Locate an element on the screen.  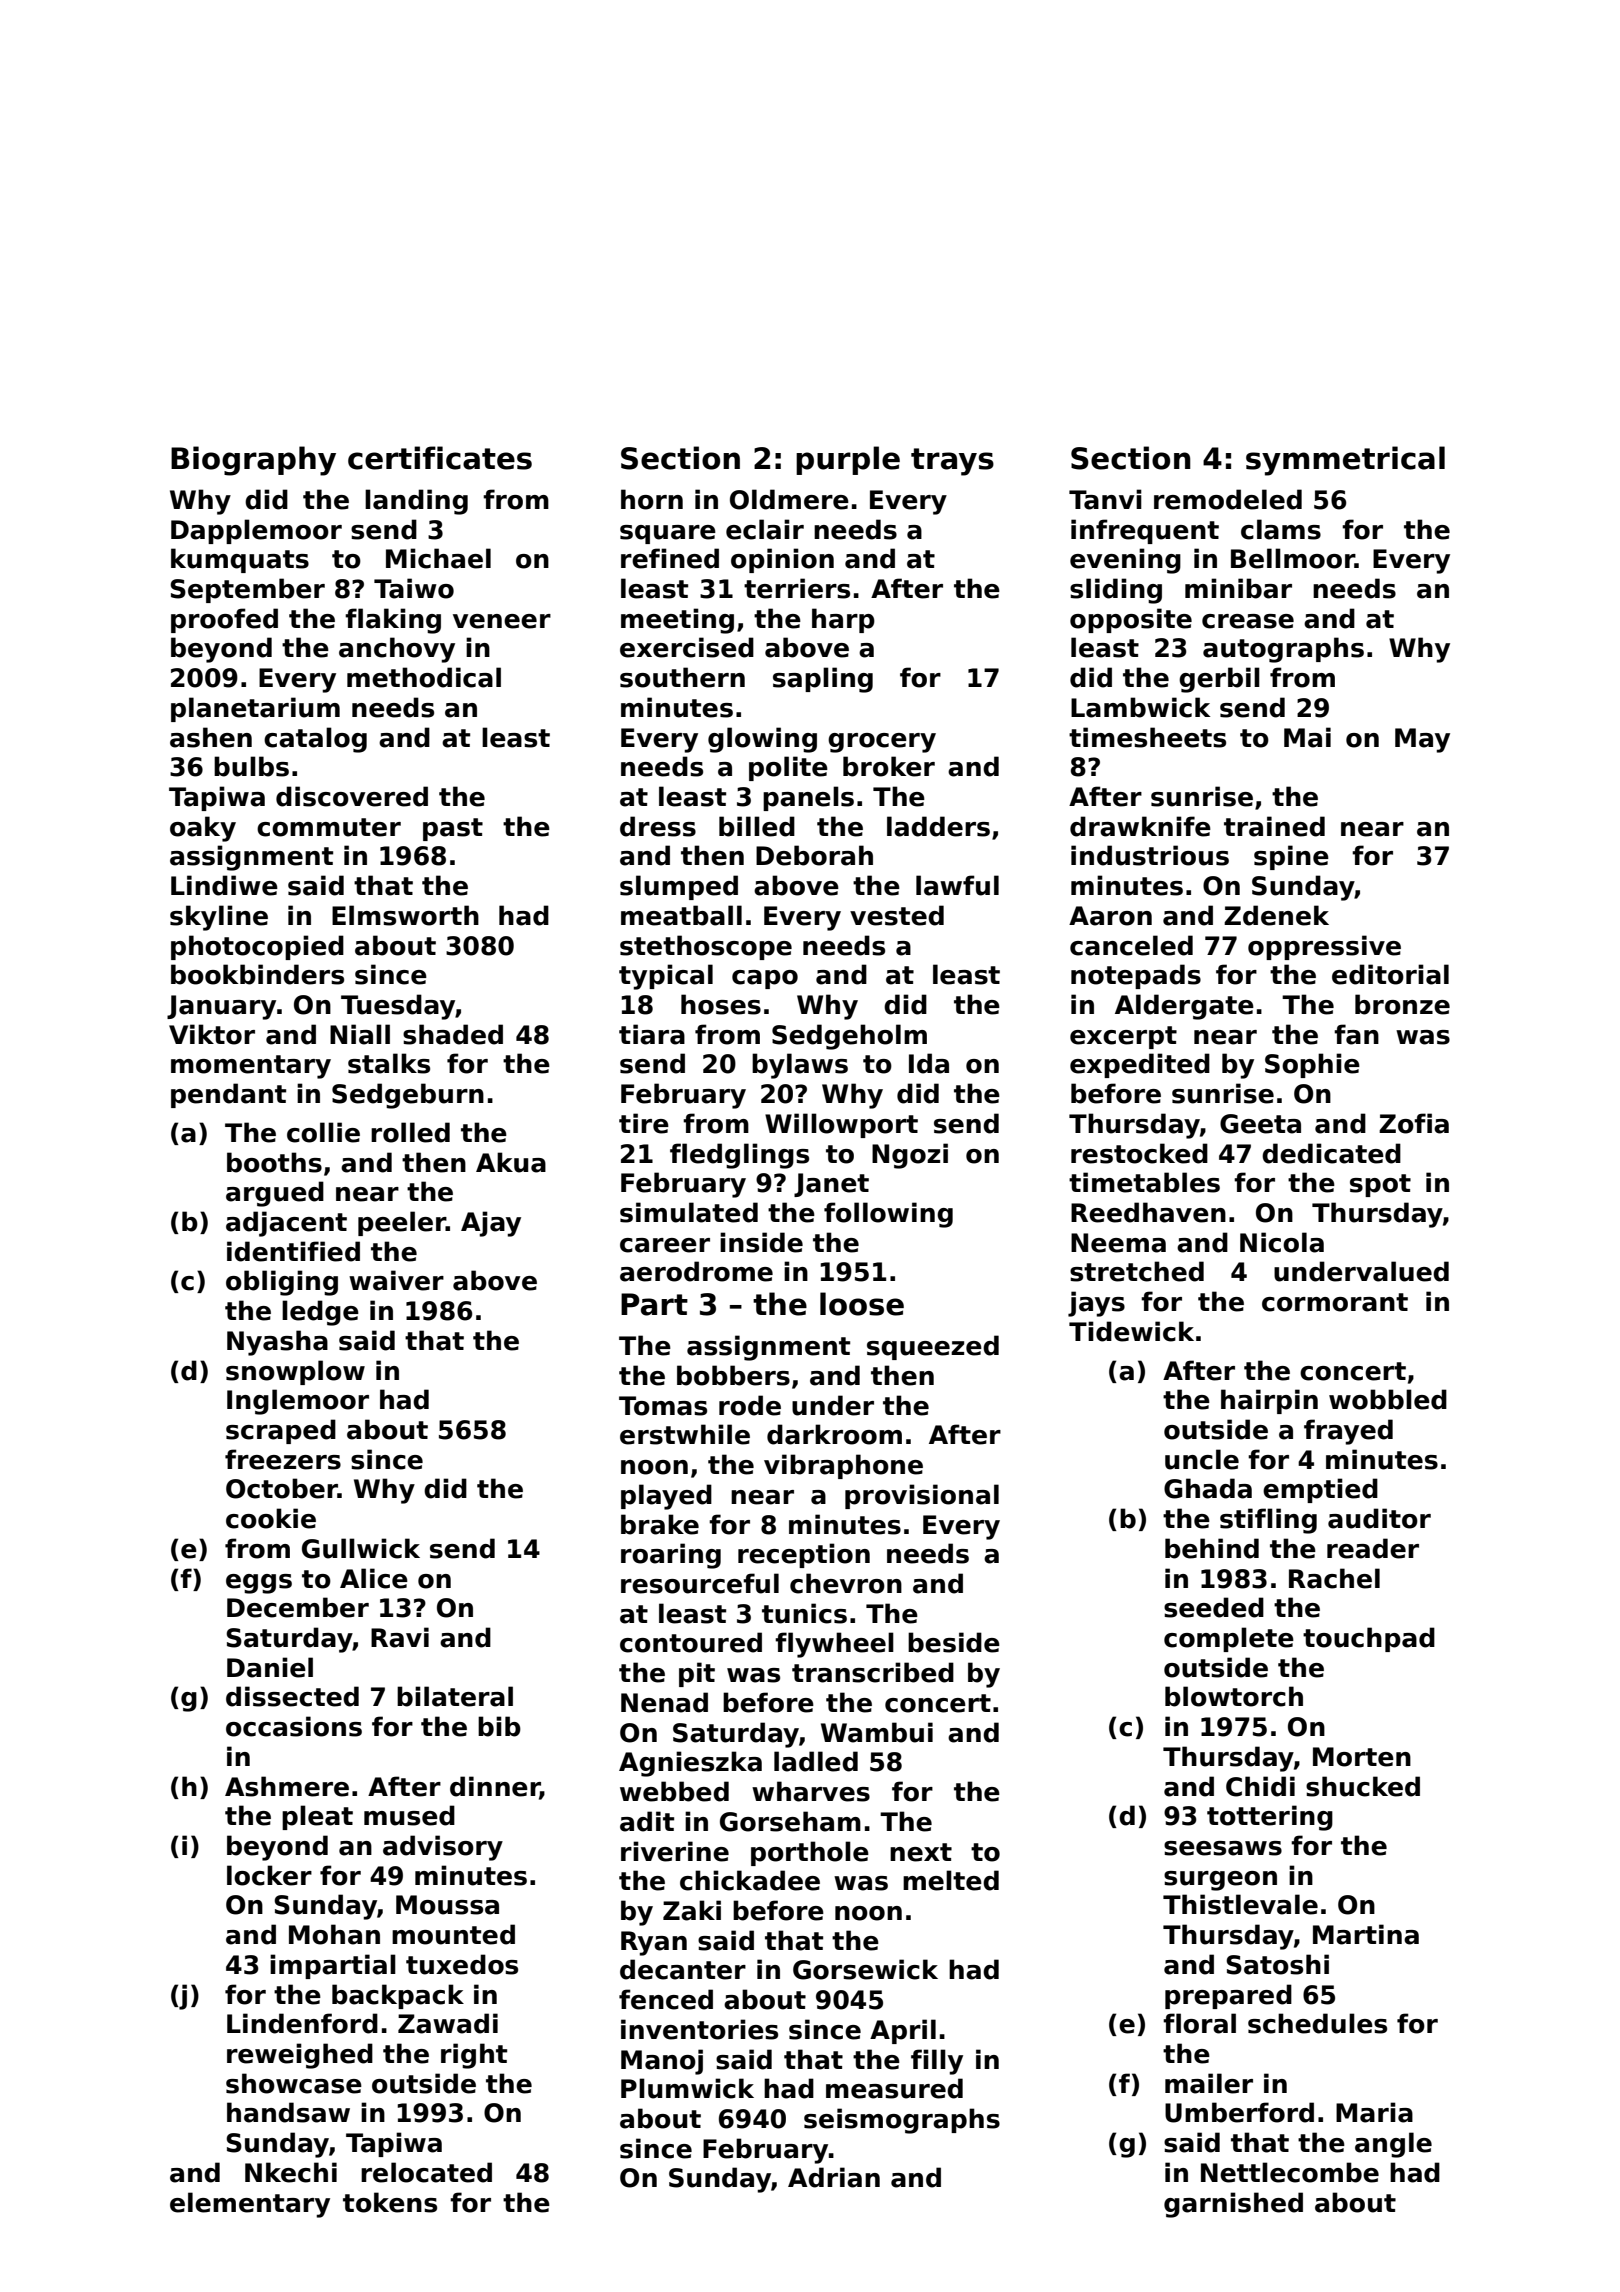
Biography is located at coordinates (253, 461).
